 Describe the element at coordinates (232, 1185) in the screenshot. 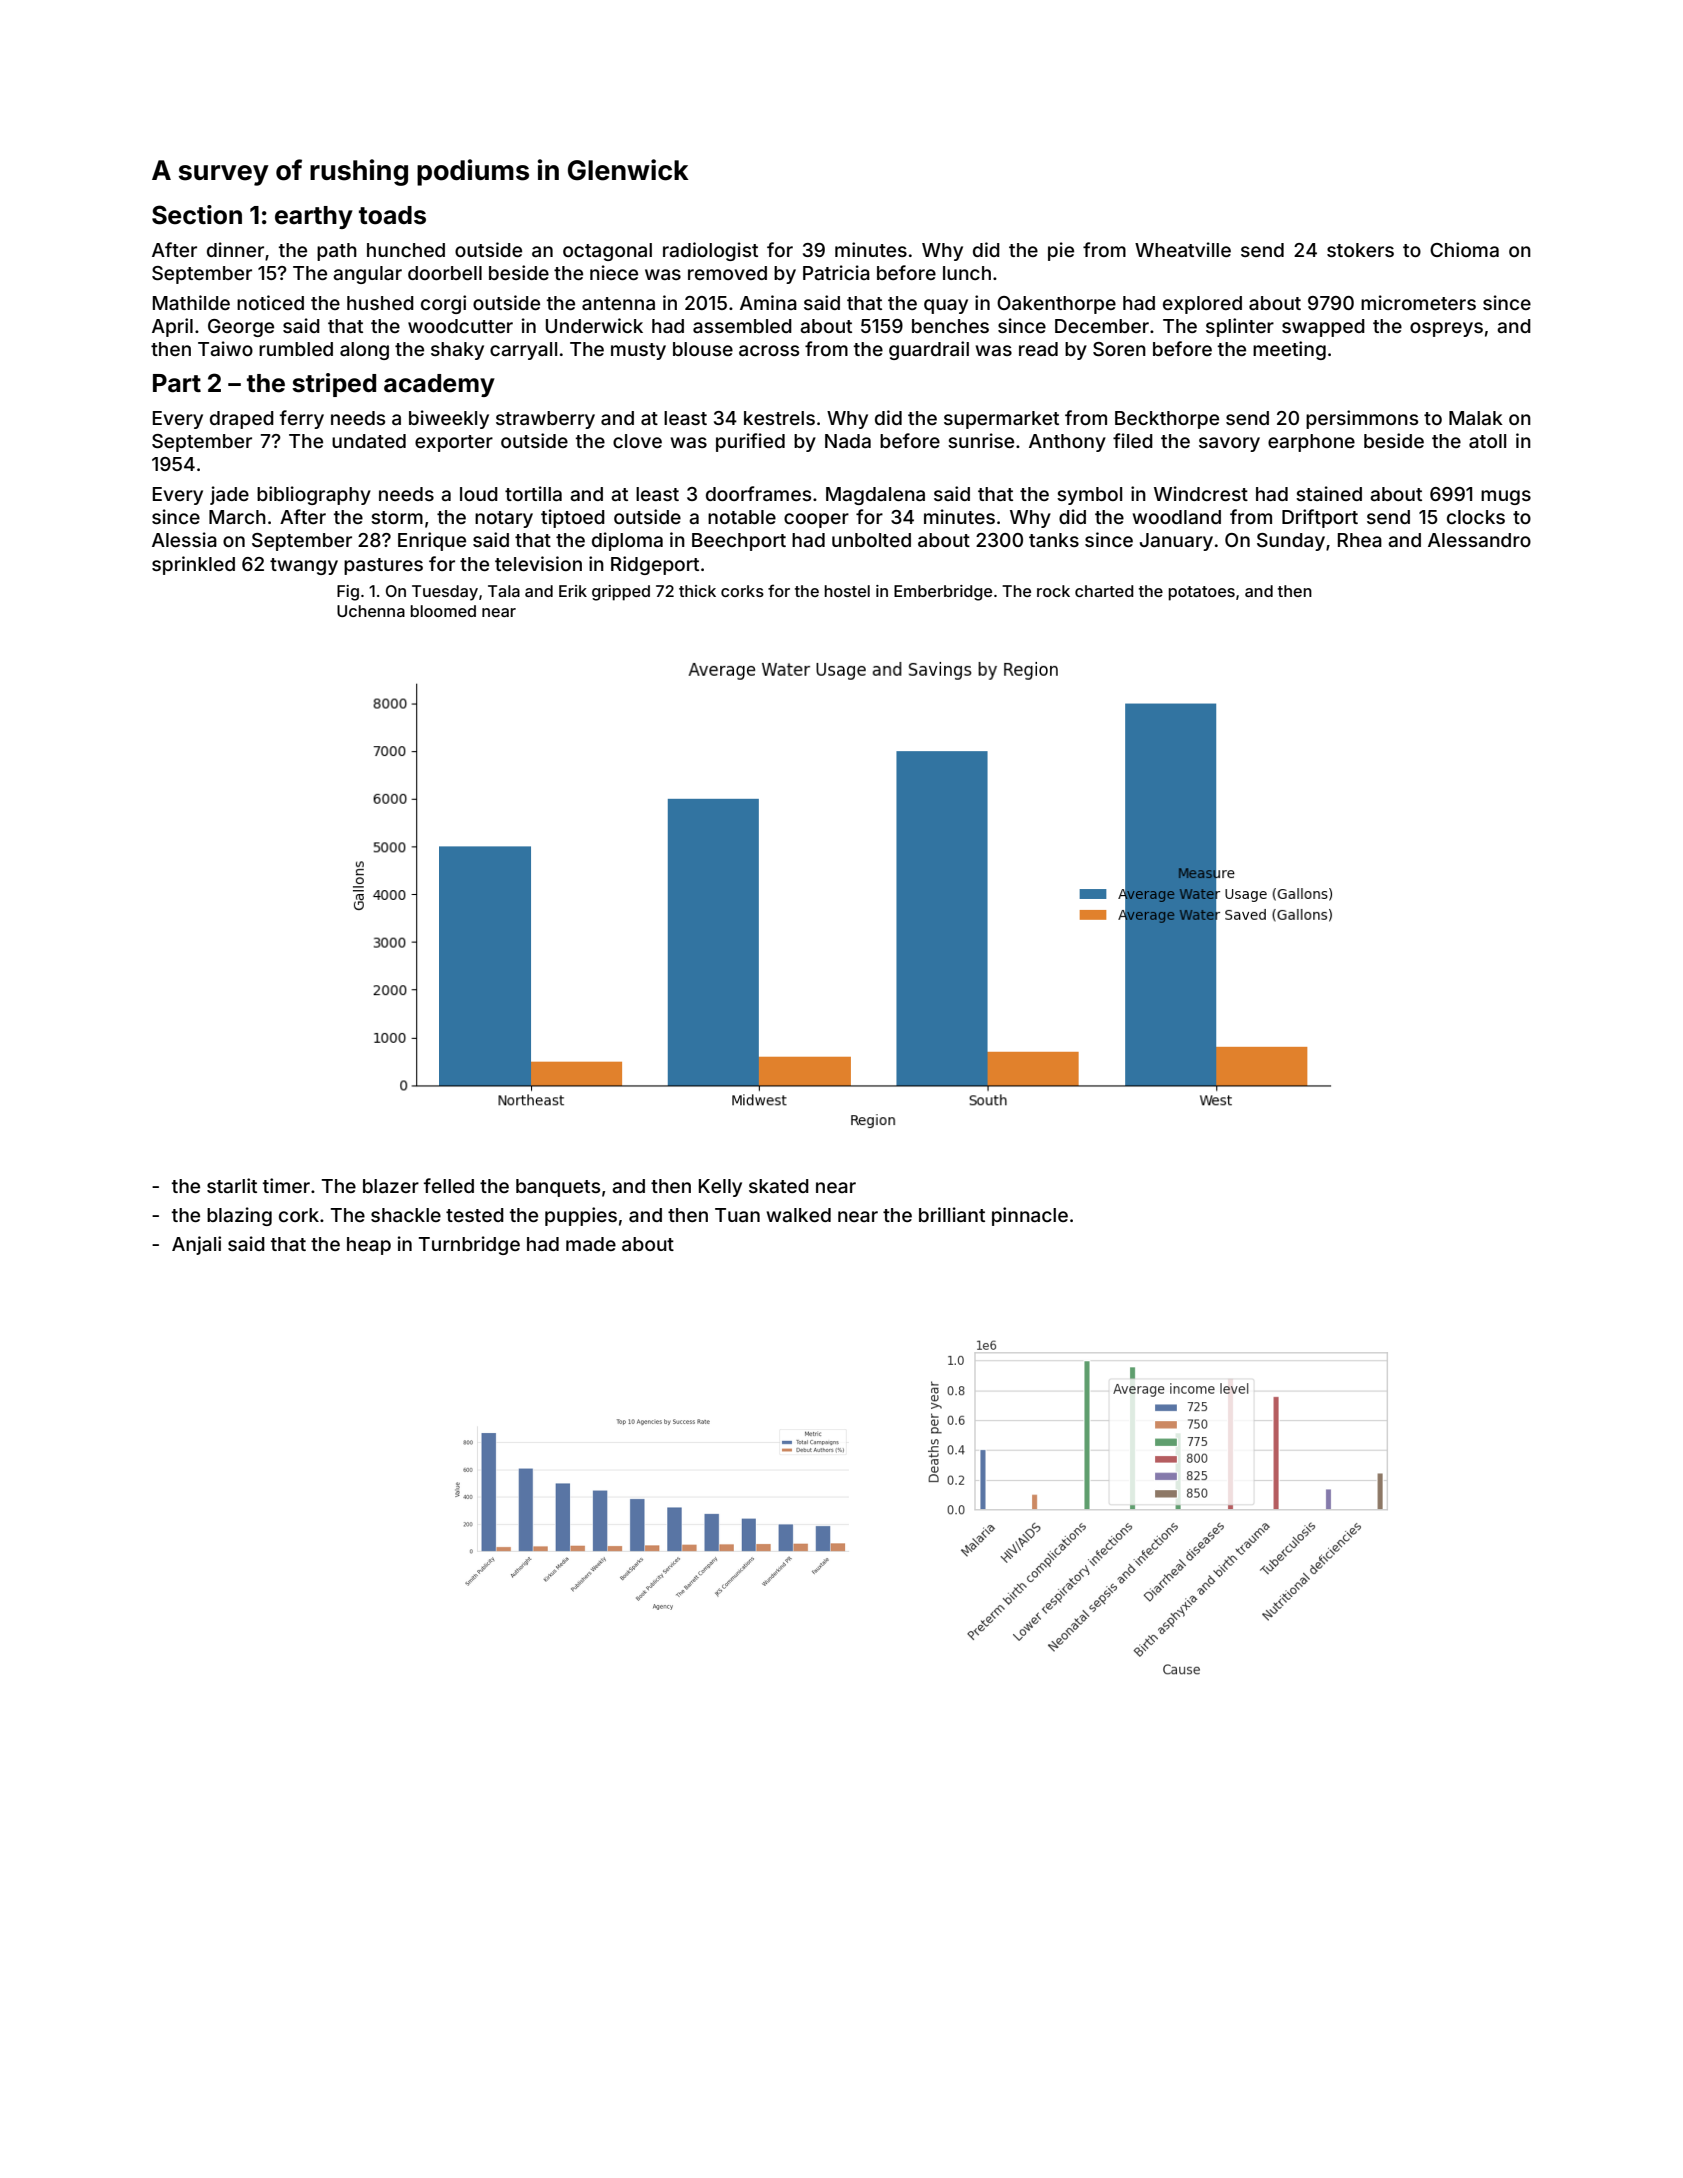

I see `starlit` at that location.
